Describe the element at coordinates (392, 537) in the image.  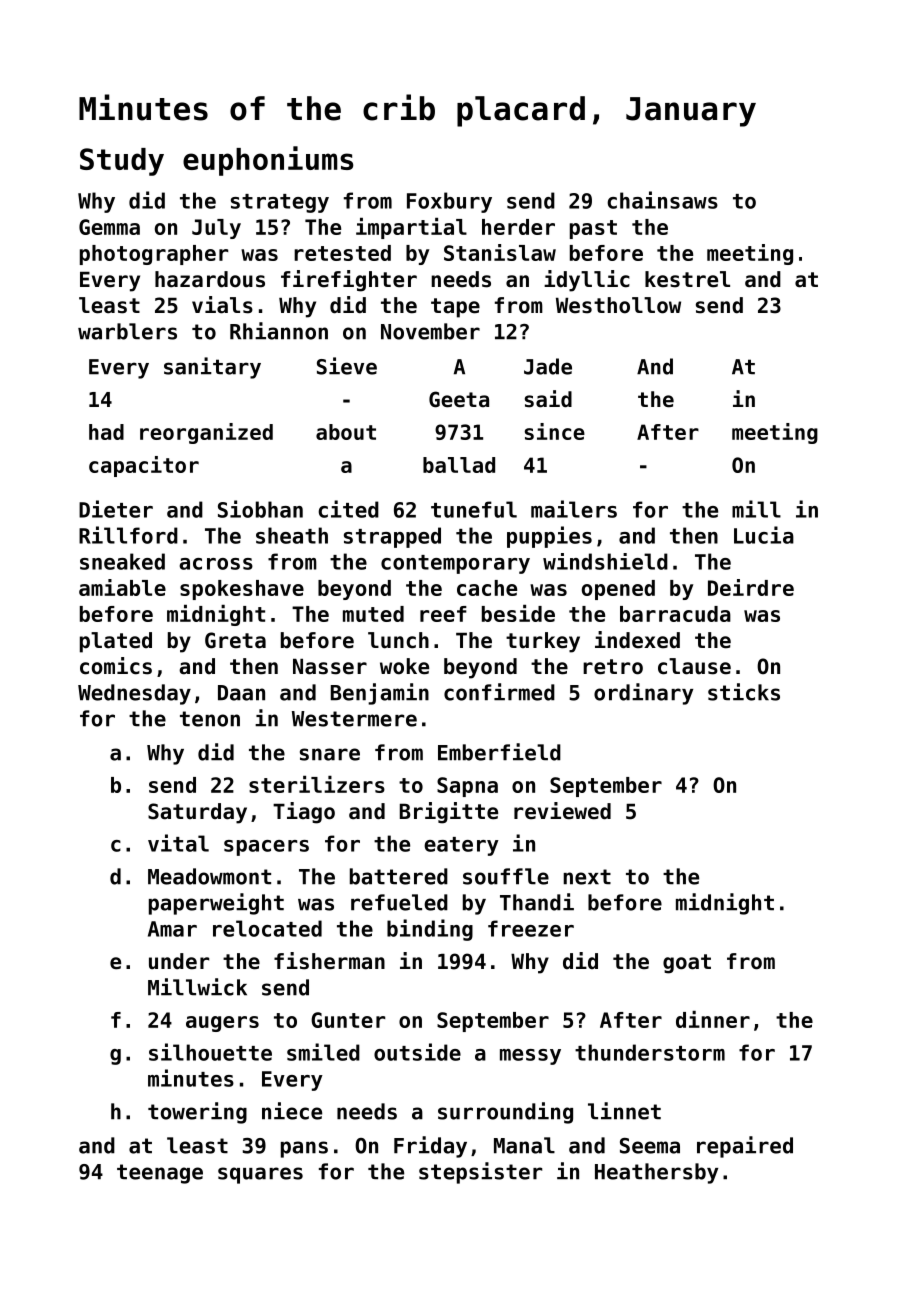
I see `strapped` at that location.
